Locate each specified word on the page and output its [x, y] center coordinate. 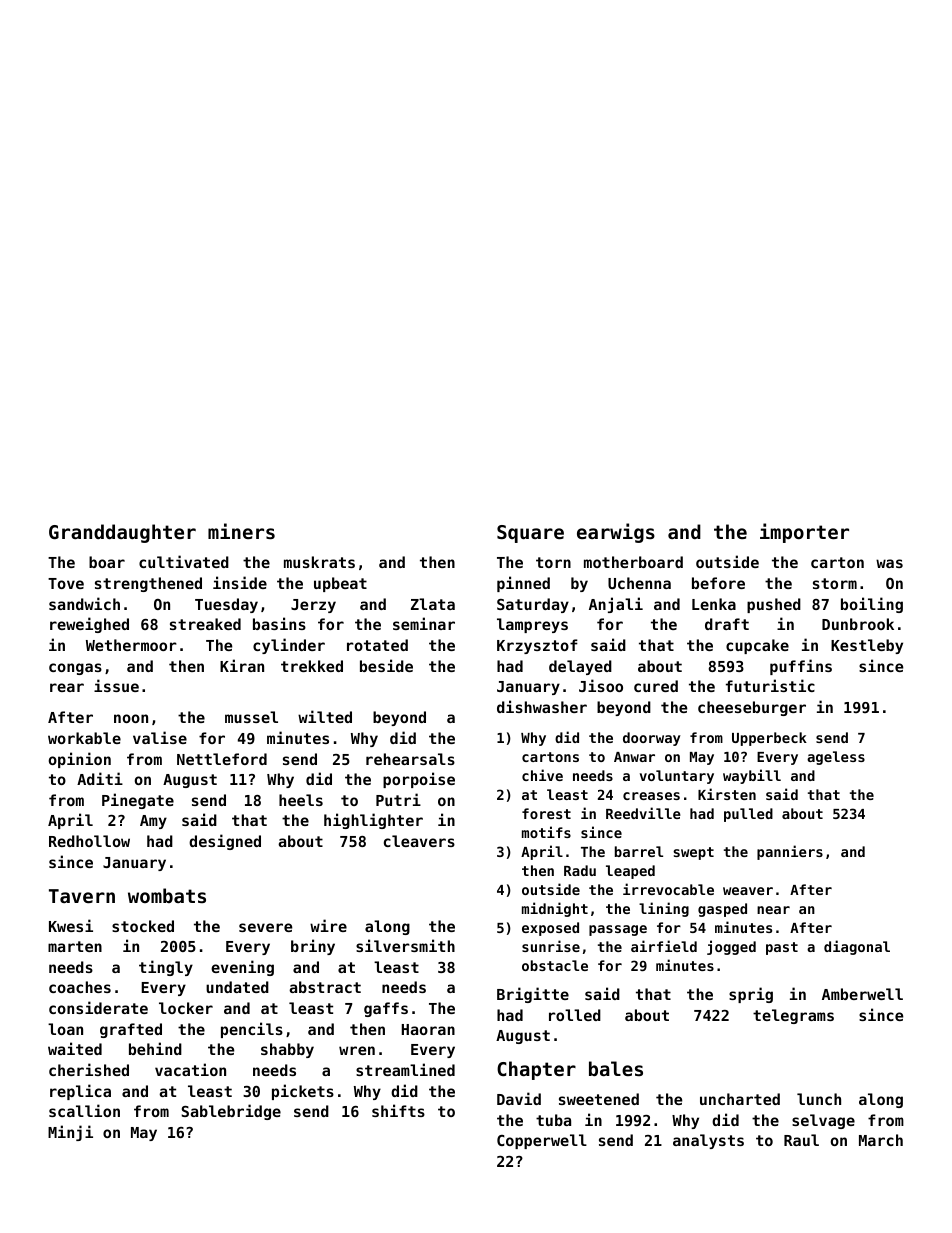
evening [242, 968]
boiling [872, 605]
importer [804, 533]
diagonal [857, 947]
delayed [580, 667]
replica [80, 1092]
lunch [819, 1099]
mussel [251, 717]
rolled [575, 1015]
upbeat [340, 584]
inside [240, 582]
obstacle [555, 965]
